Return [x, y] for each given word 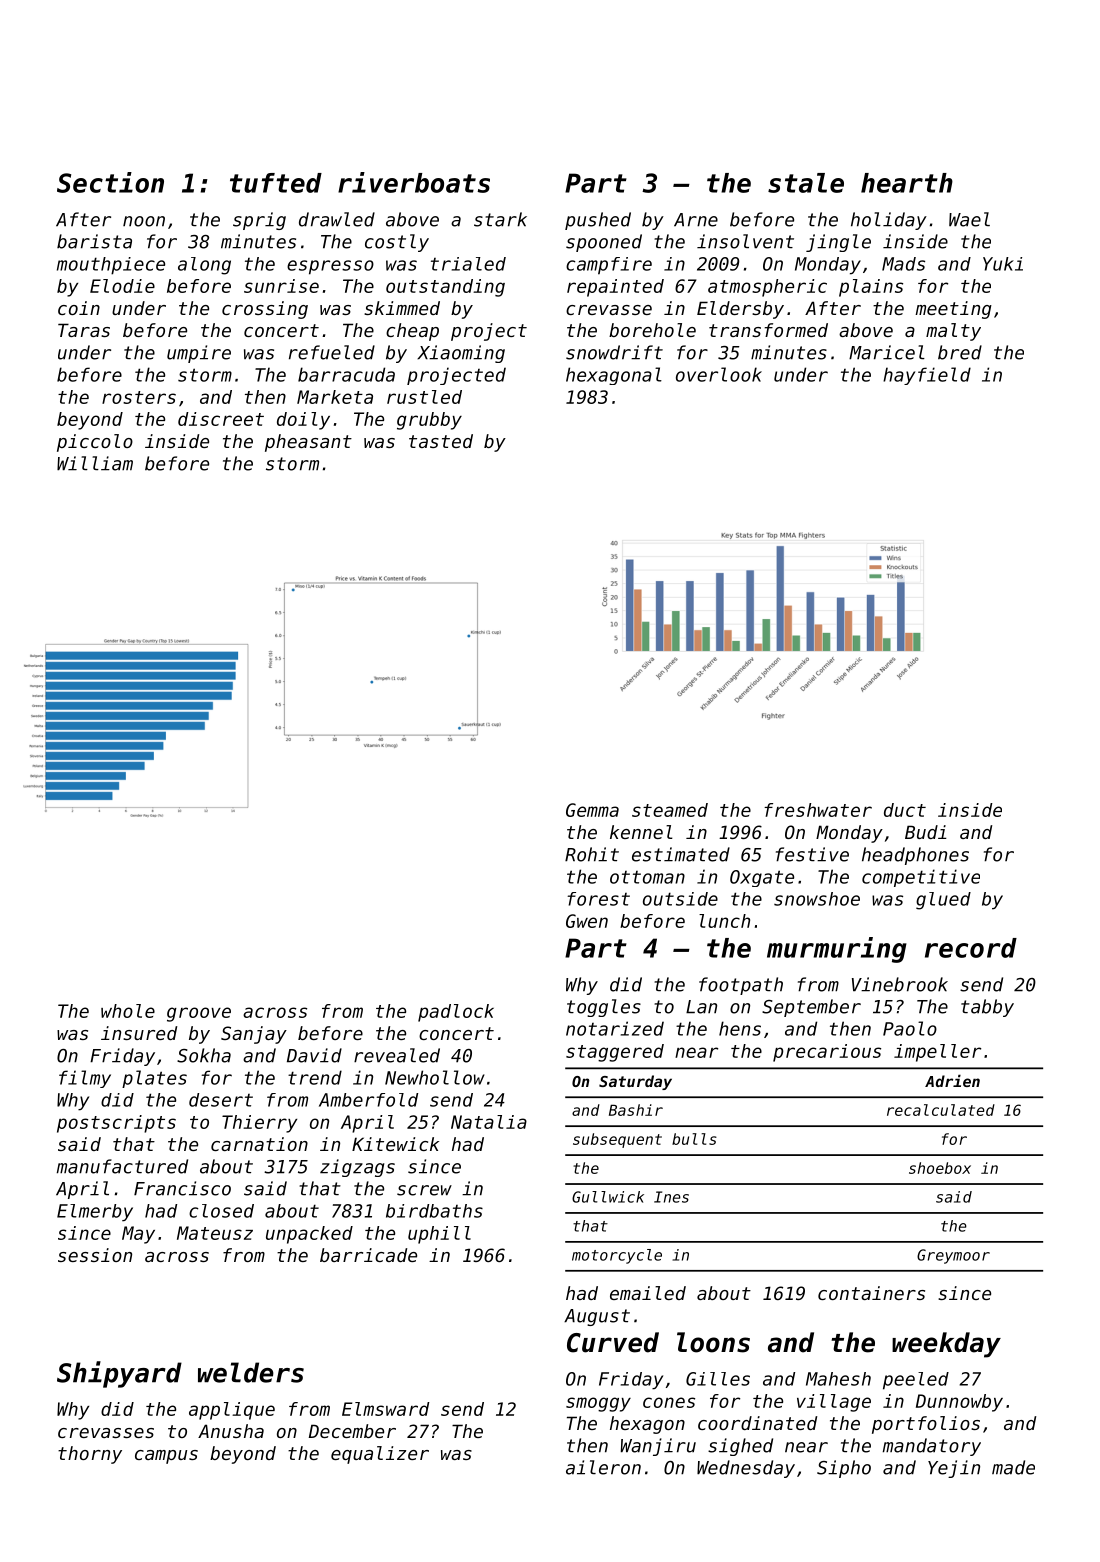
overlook [719, 374]
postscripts [116, 1124]
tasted [441, 441]
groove [199, 1014]
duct [905, 810]
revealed [397, 1055]
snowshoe [817, 899]
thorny [90, 1455]
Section [110, 182]
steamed [670, 810]
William [95, 463]
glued [943, 901]
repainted [615, 288]
